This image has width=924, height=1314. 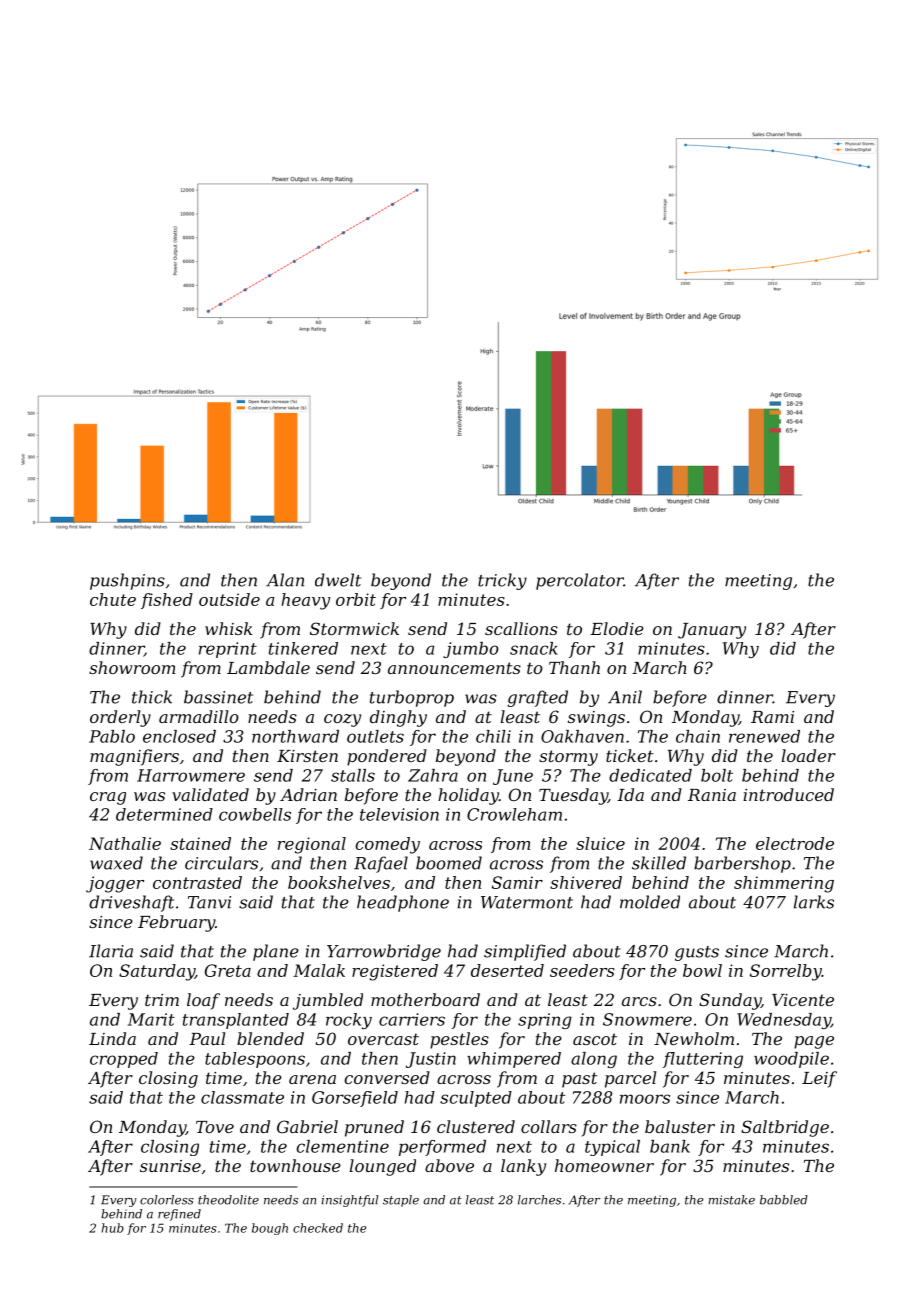 I want to click on regional, so click(x=312, y=845).
